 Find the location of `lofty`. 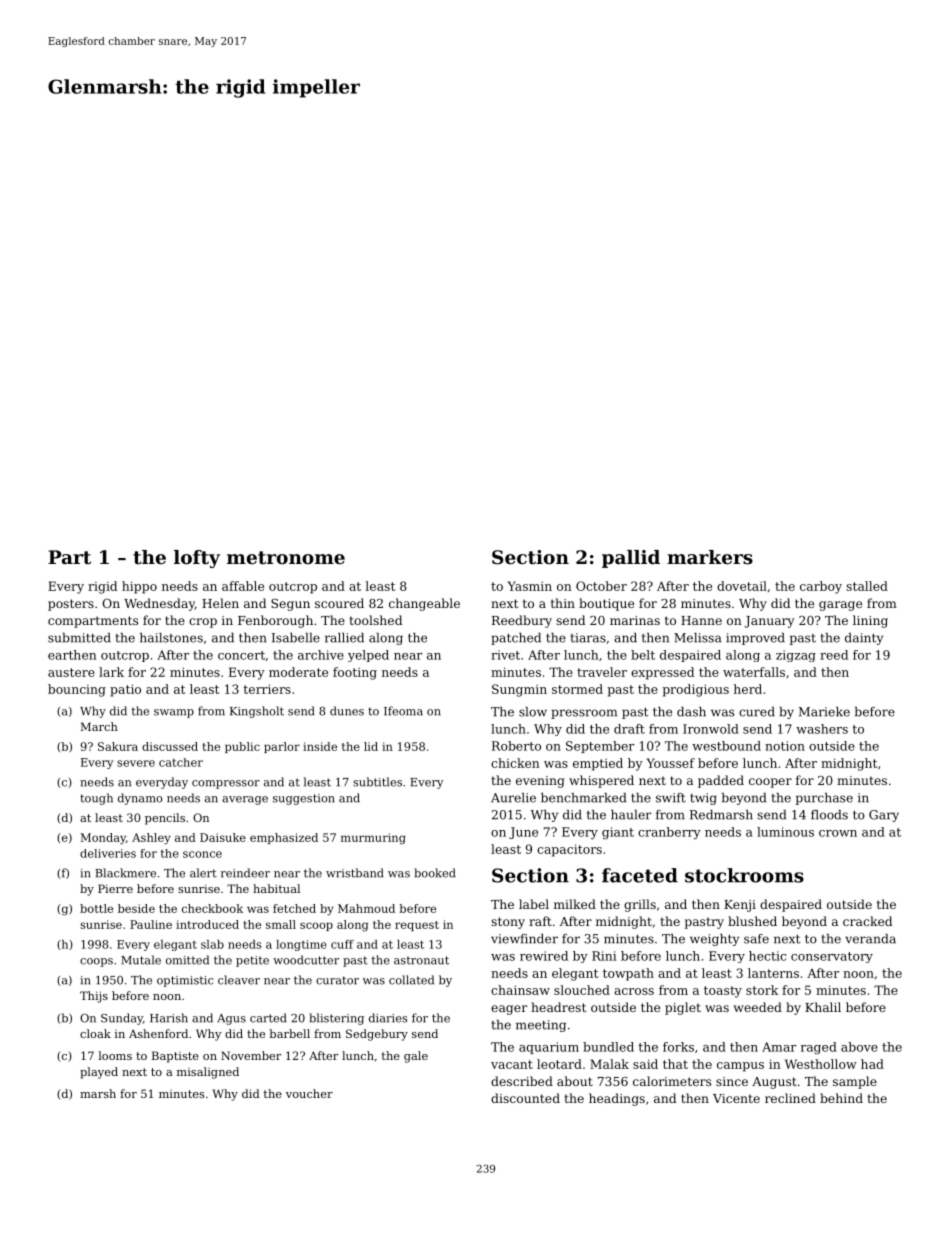

lofty is located at coordinates (197, 559).
